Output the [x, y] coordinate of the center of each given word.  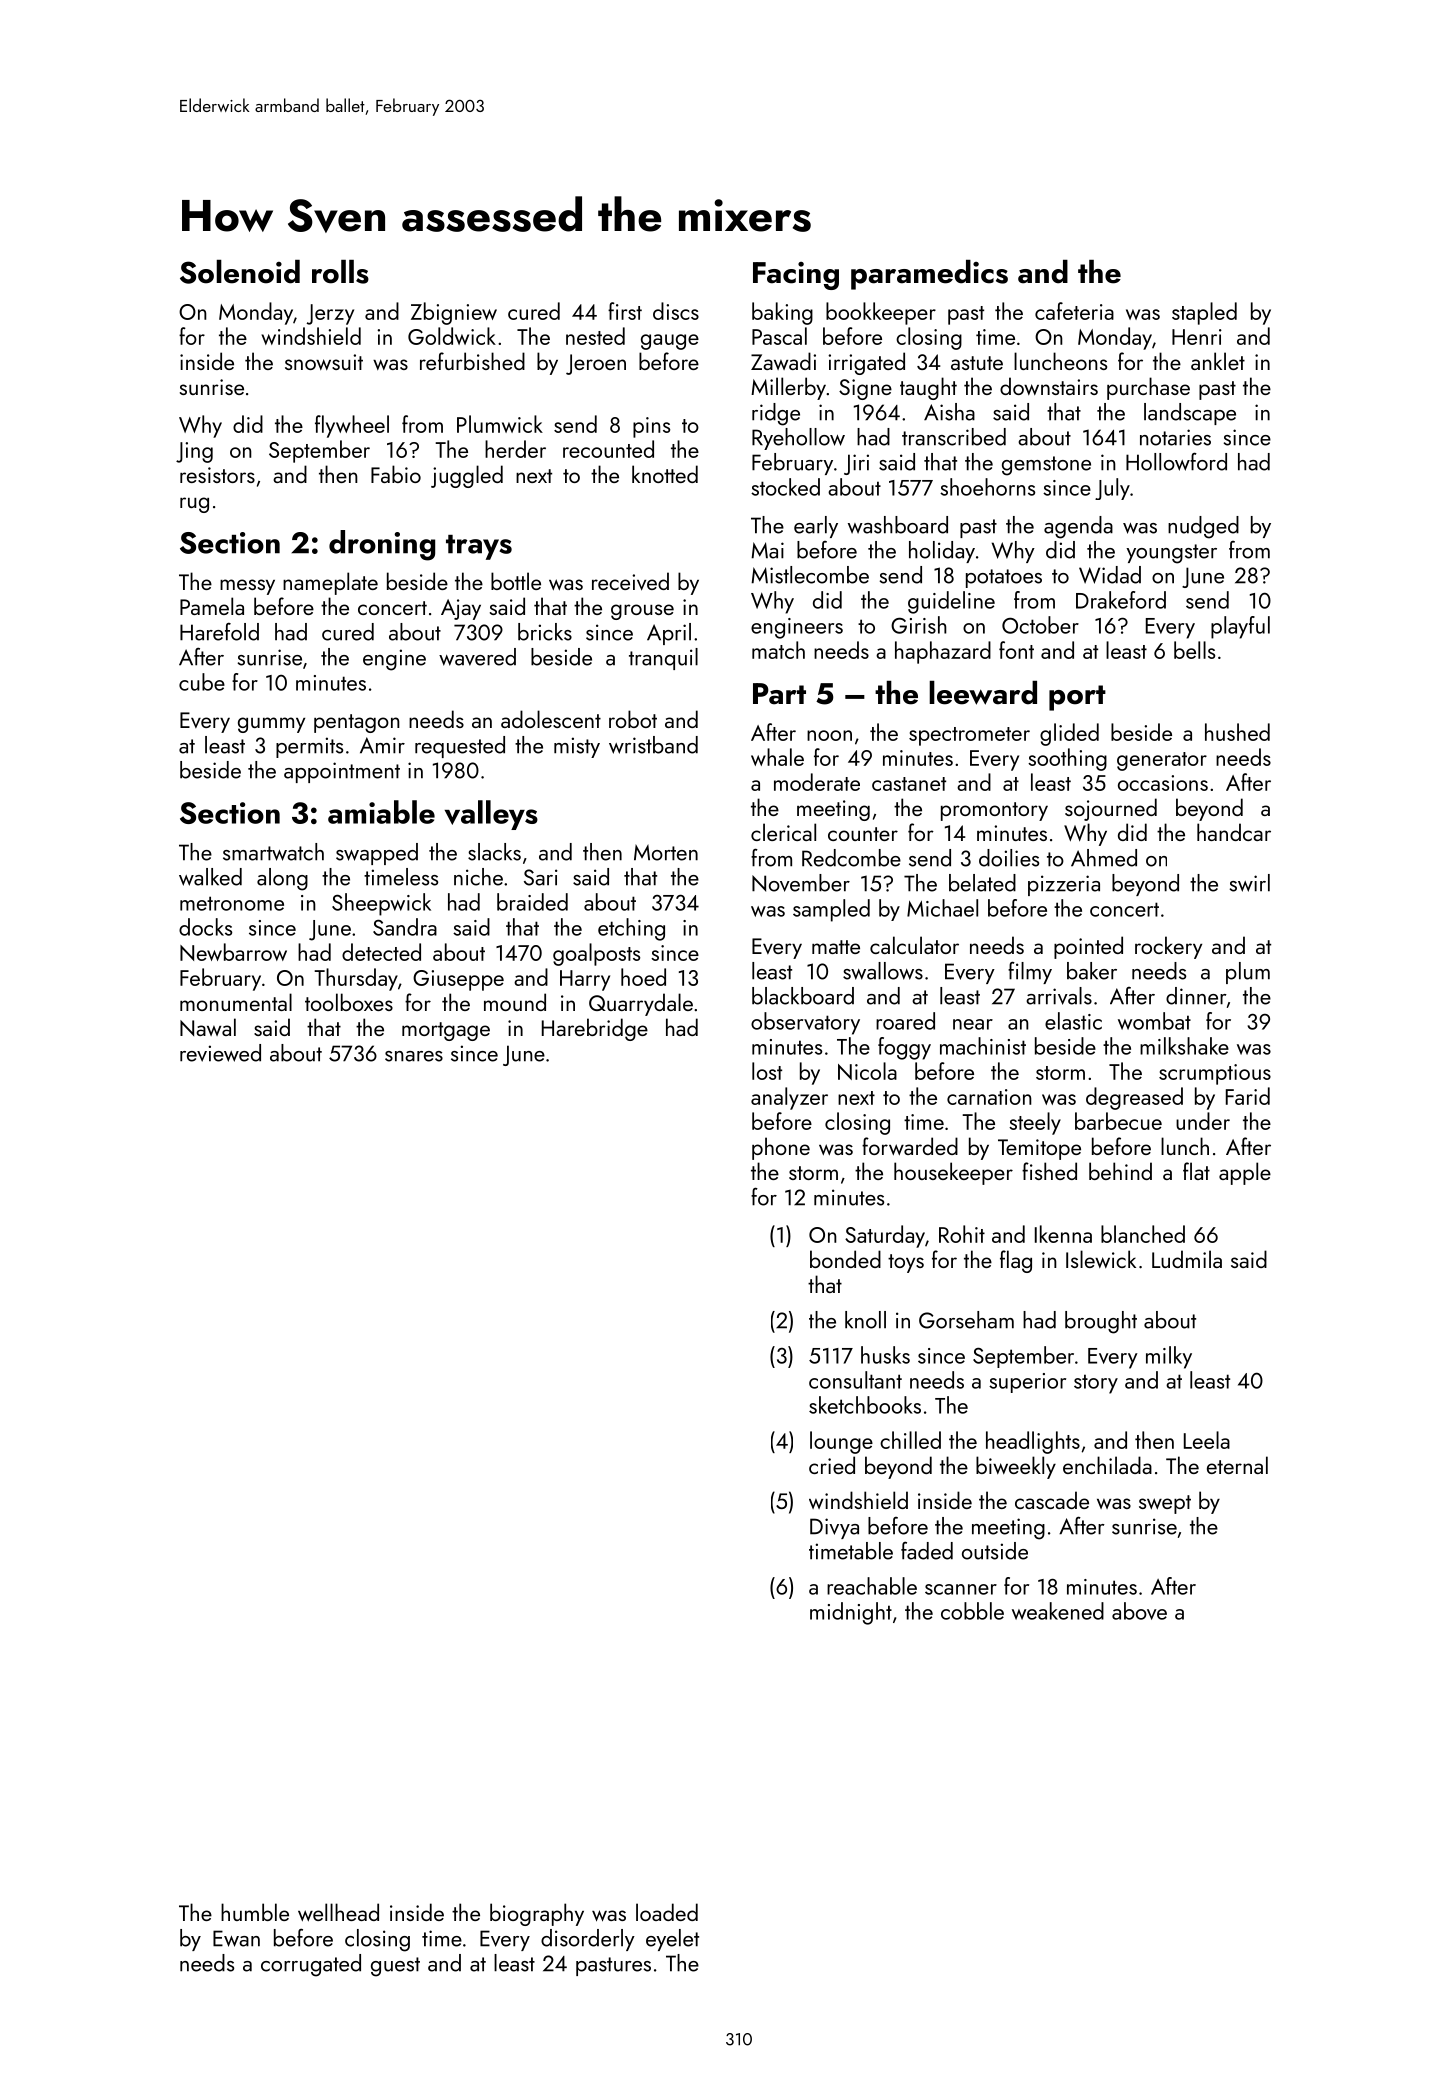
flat [1196, 1171]
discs [676, 311]
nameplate [330, 583]
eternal [1237, 1465]
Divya [834, 1528]
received [630, 581]
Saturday [885, 1236]
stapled [1204, 313]
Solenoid [240, 272]
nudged [1203, 527]
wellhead [338, 1912]
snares [414, 1056]
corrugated [311, 1965]
